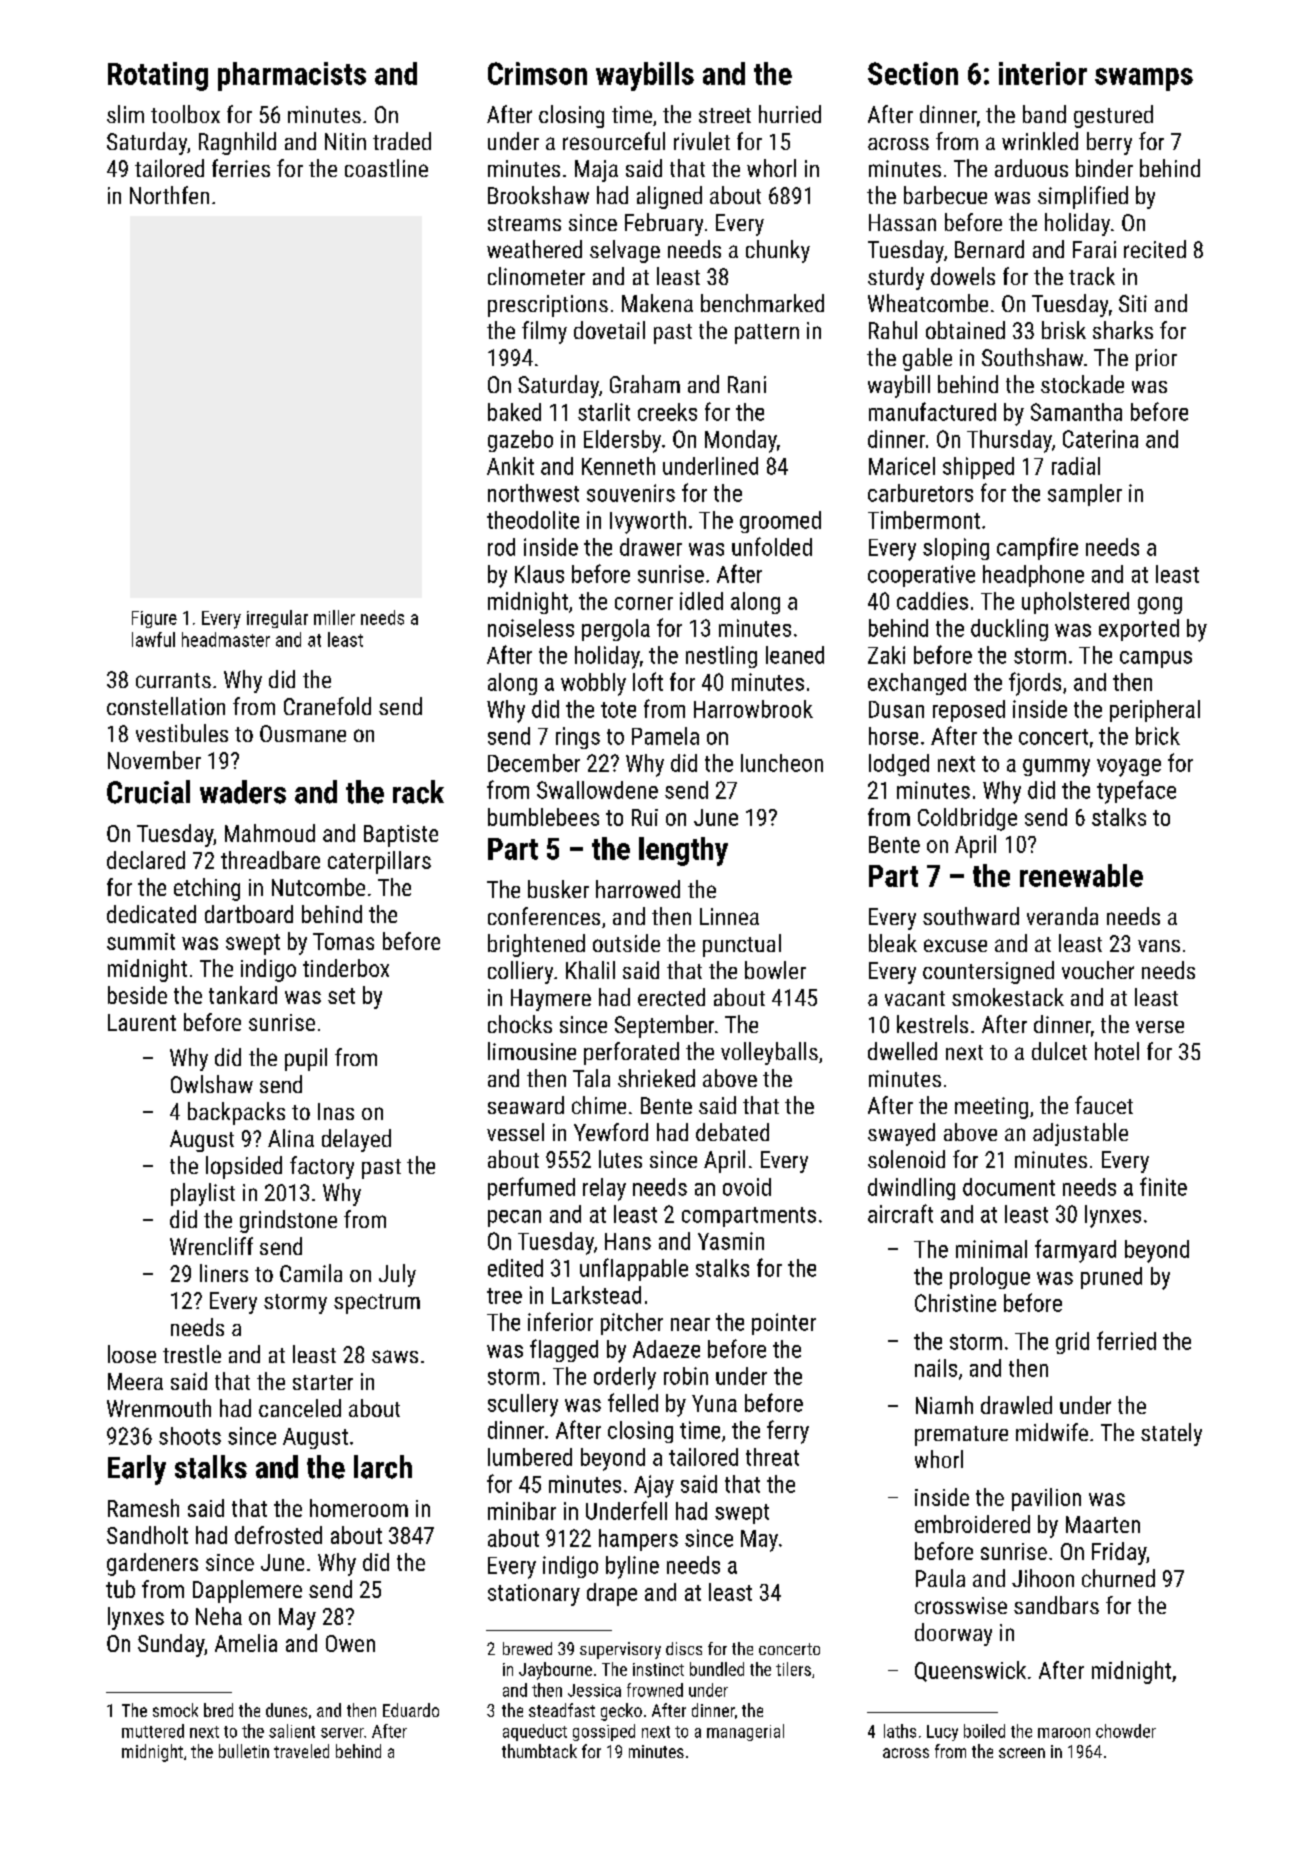 The image size is (1313, 1856). What do you see at coordinates (1043, 73) in the screenshot?
I see `interior` at bounding box center [1043, 73].
